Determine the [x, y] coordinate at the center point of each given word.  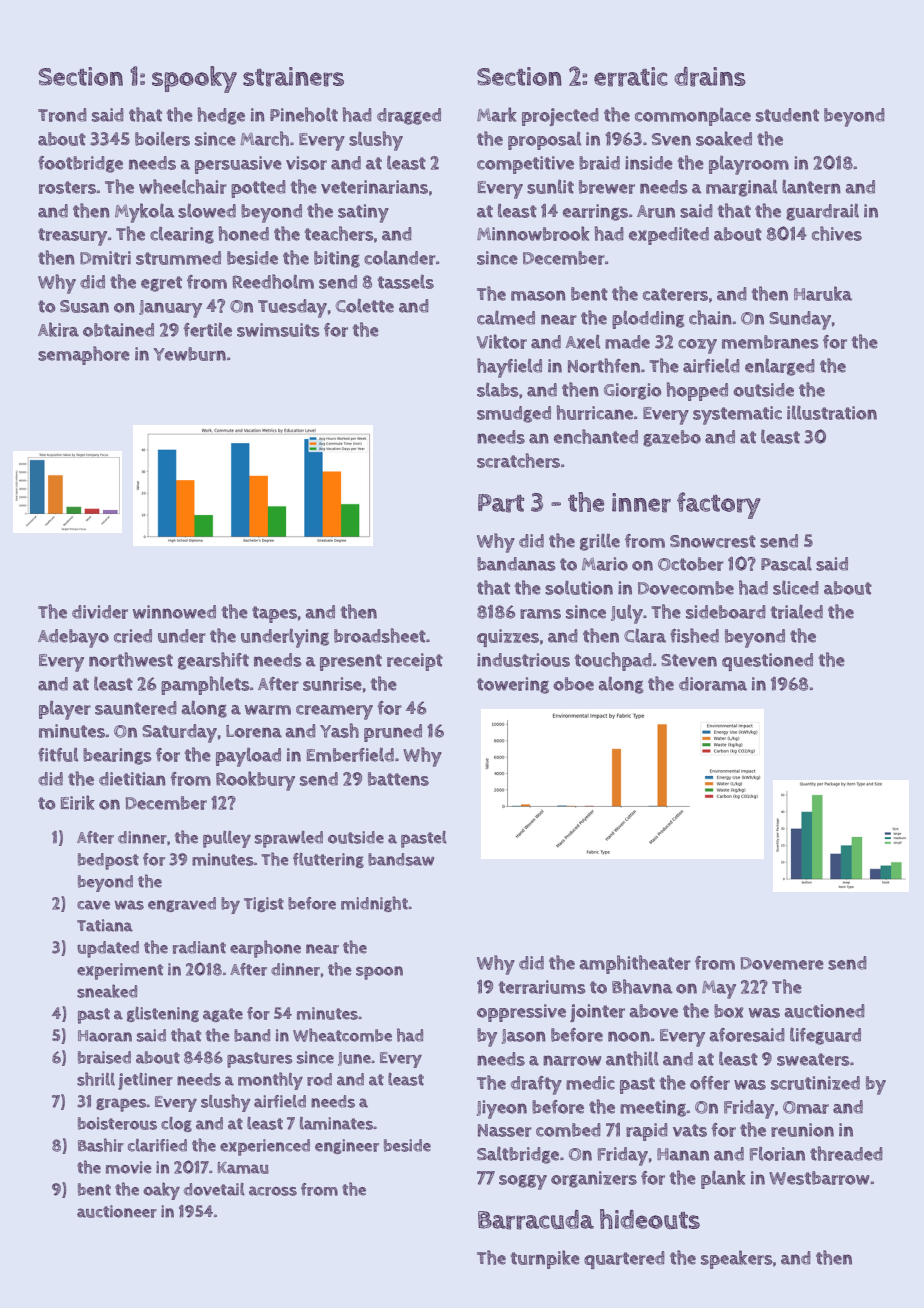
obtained [118, 330]
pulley [227, 839]
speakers [737, 1259]
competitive [525, 165]
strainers [293, 77]
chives [837, 233]
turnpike [545, 1259]
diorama [713, 684]
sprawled [289, 839]
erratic [631, 77]
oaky [161, 1191]
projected [560, 117]
